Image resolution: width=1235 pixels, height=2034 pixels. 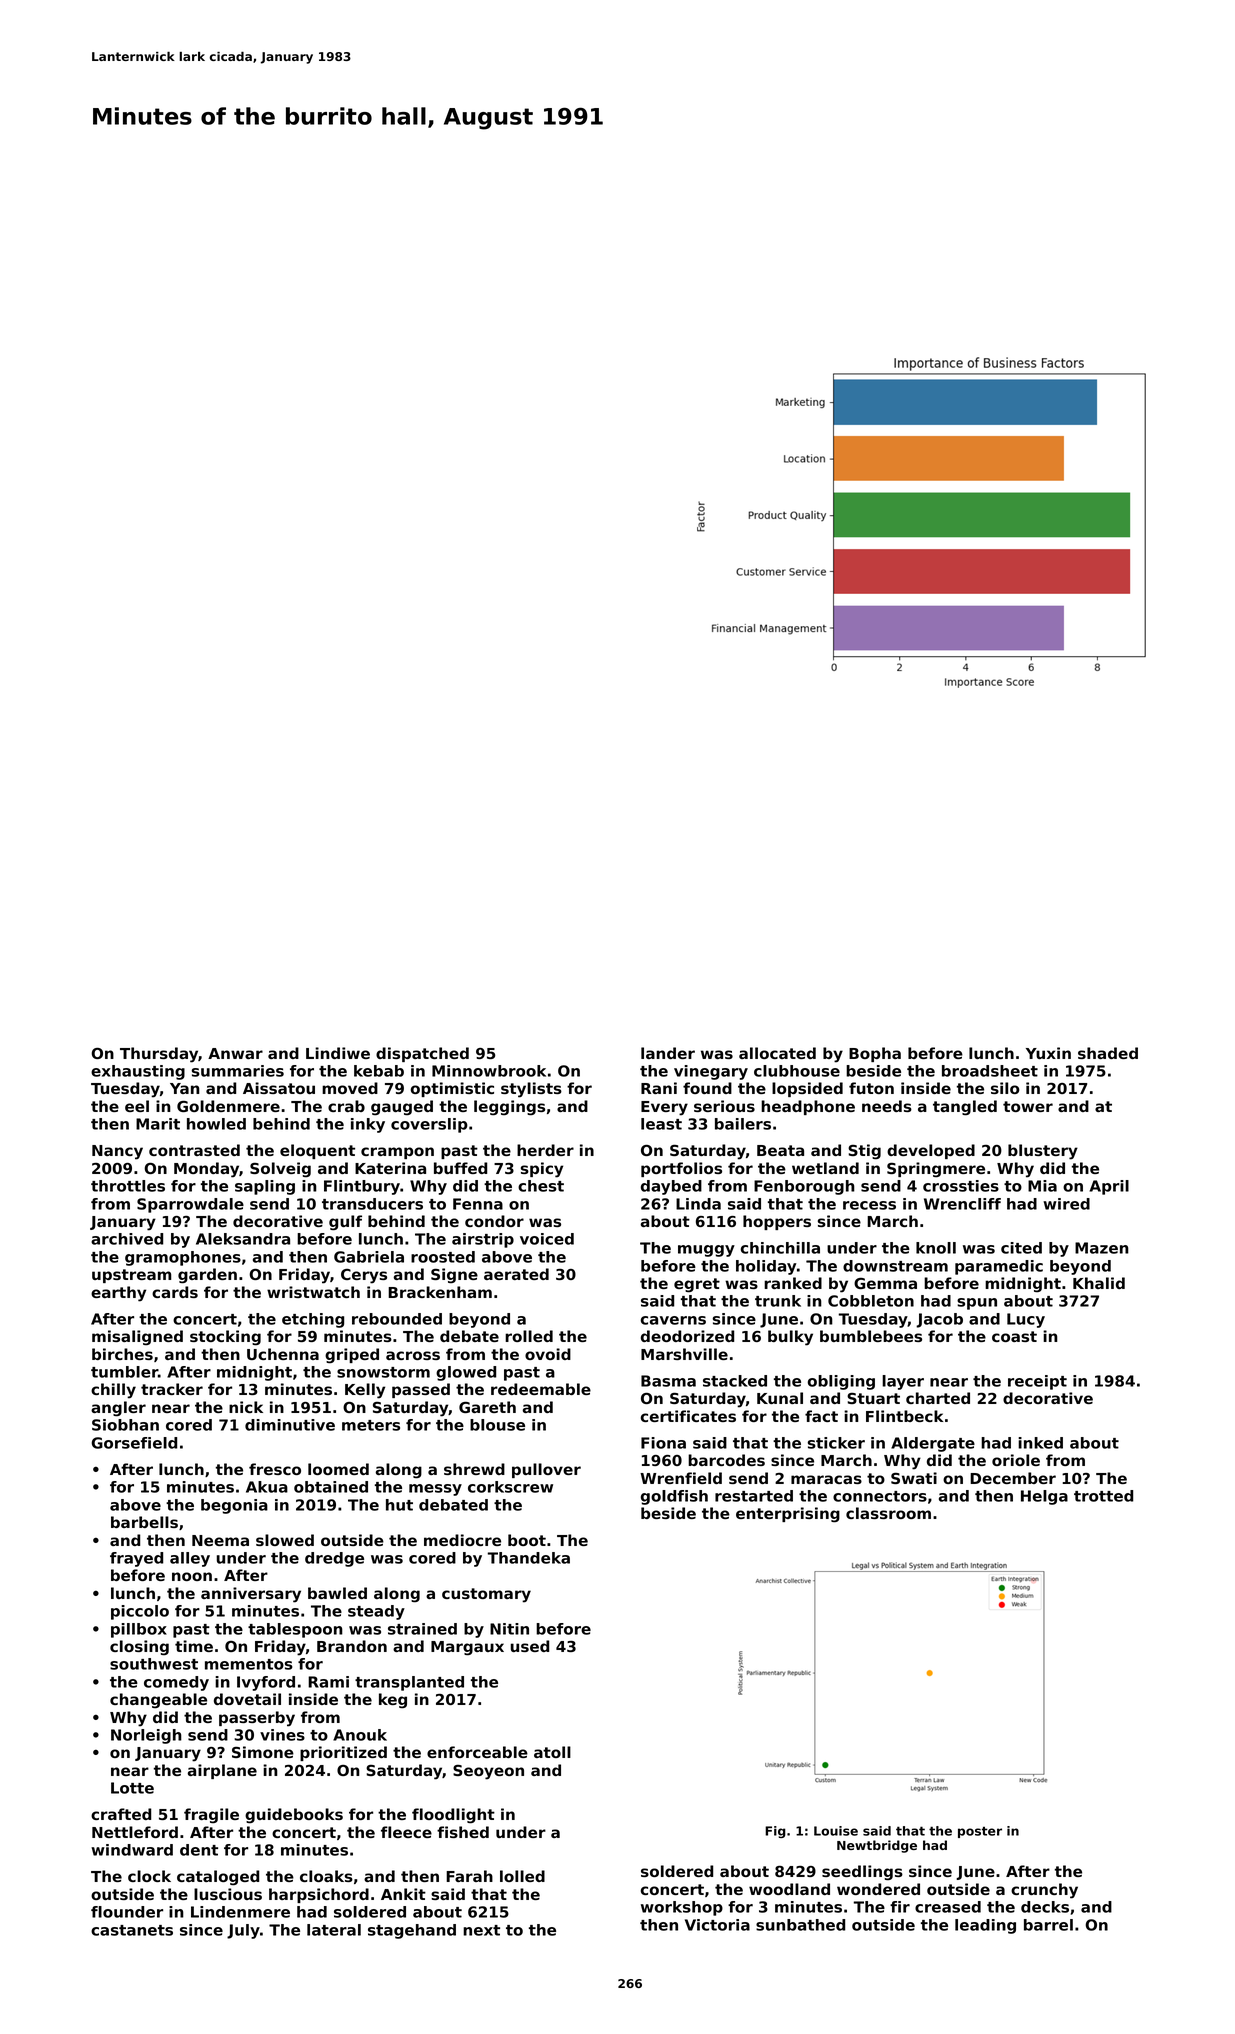 What do you see at coordinates (139, 1630) in the screenshot?
I see `pillbox` at bounding box center [139, 1630].
